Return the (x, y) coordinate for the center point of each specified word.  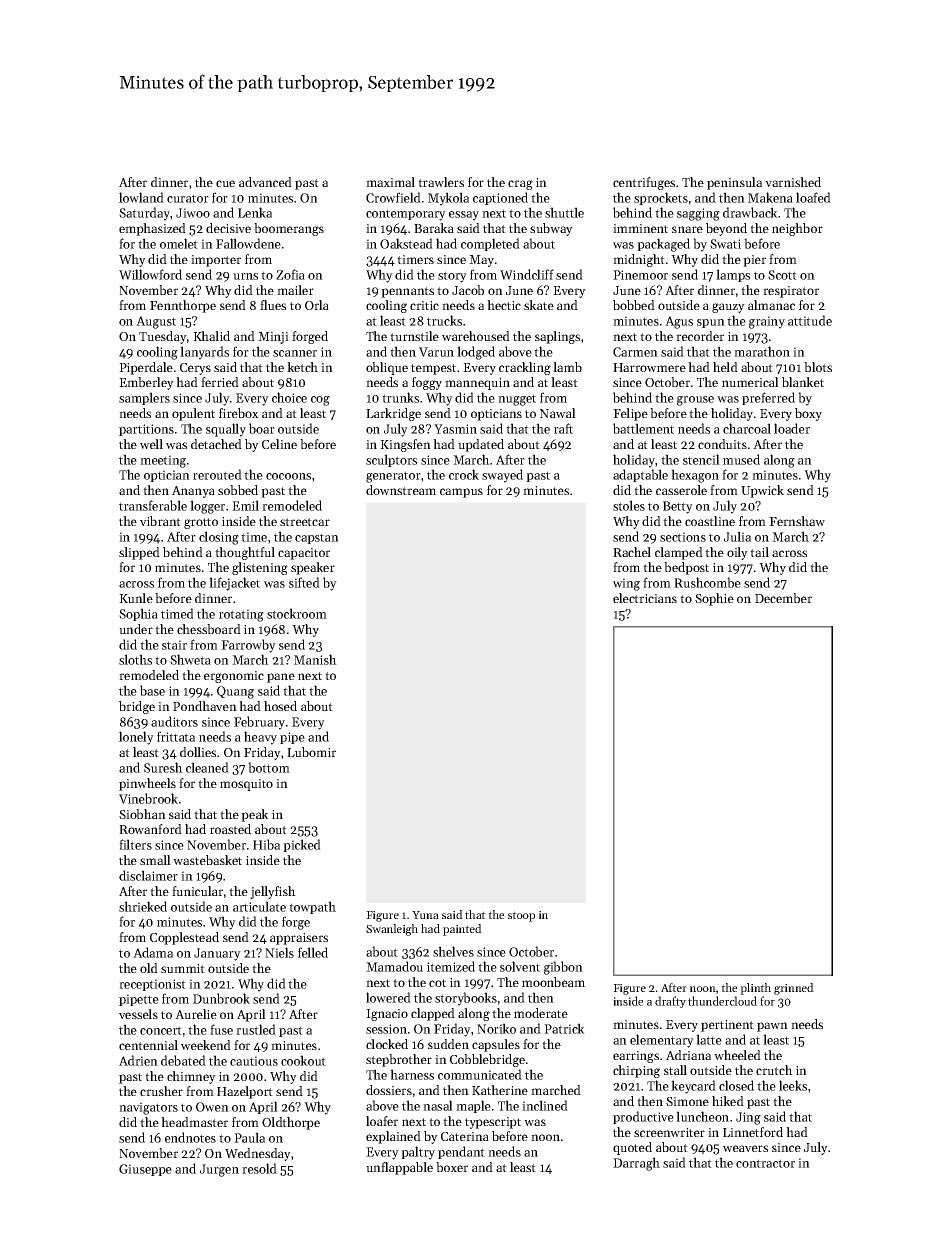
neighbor (797, 229)
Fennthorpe (183, 306)
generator (393, 477)
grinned (794, 989)
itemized (451, 966)
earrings (636, 1057)
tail (759, 552)
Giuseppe (145, 1170)
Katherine (500, 1090)
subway (551, 229)
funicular (197, 891)
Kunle (136, 598)
